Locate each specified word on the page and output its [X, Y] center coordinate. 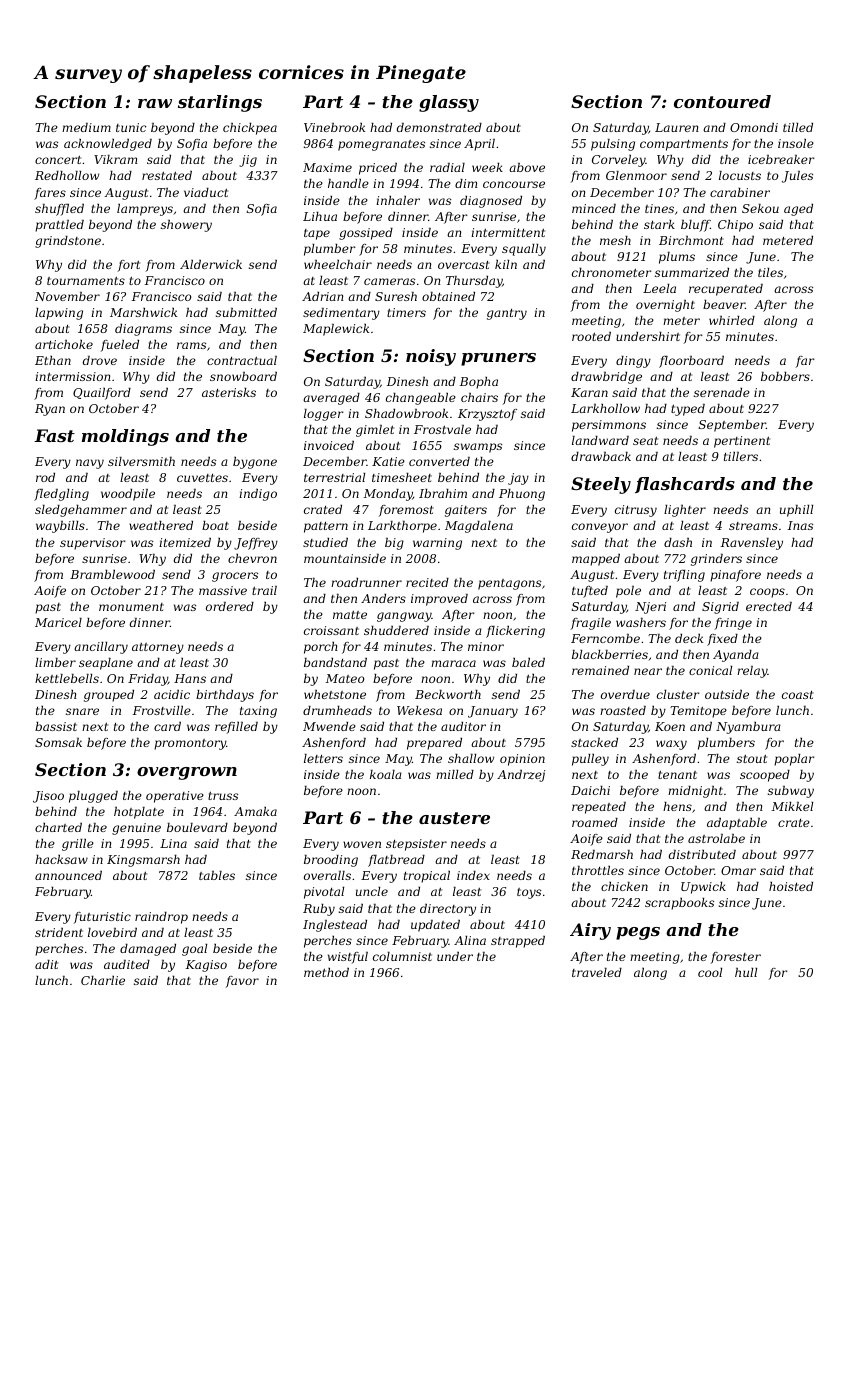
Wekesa [419, 710]
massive [223, 590]
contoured [722, 101]
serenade [722, 392]
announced [68, 875]
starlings [220, 103]
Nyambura [748, 728]
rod [45, 477]
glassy [449, 103]
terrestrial [334, 477]
